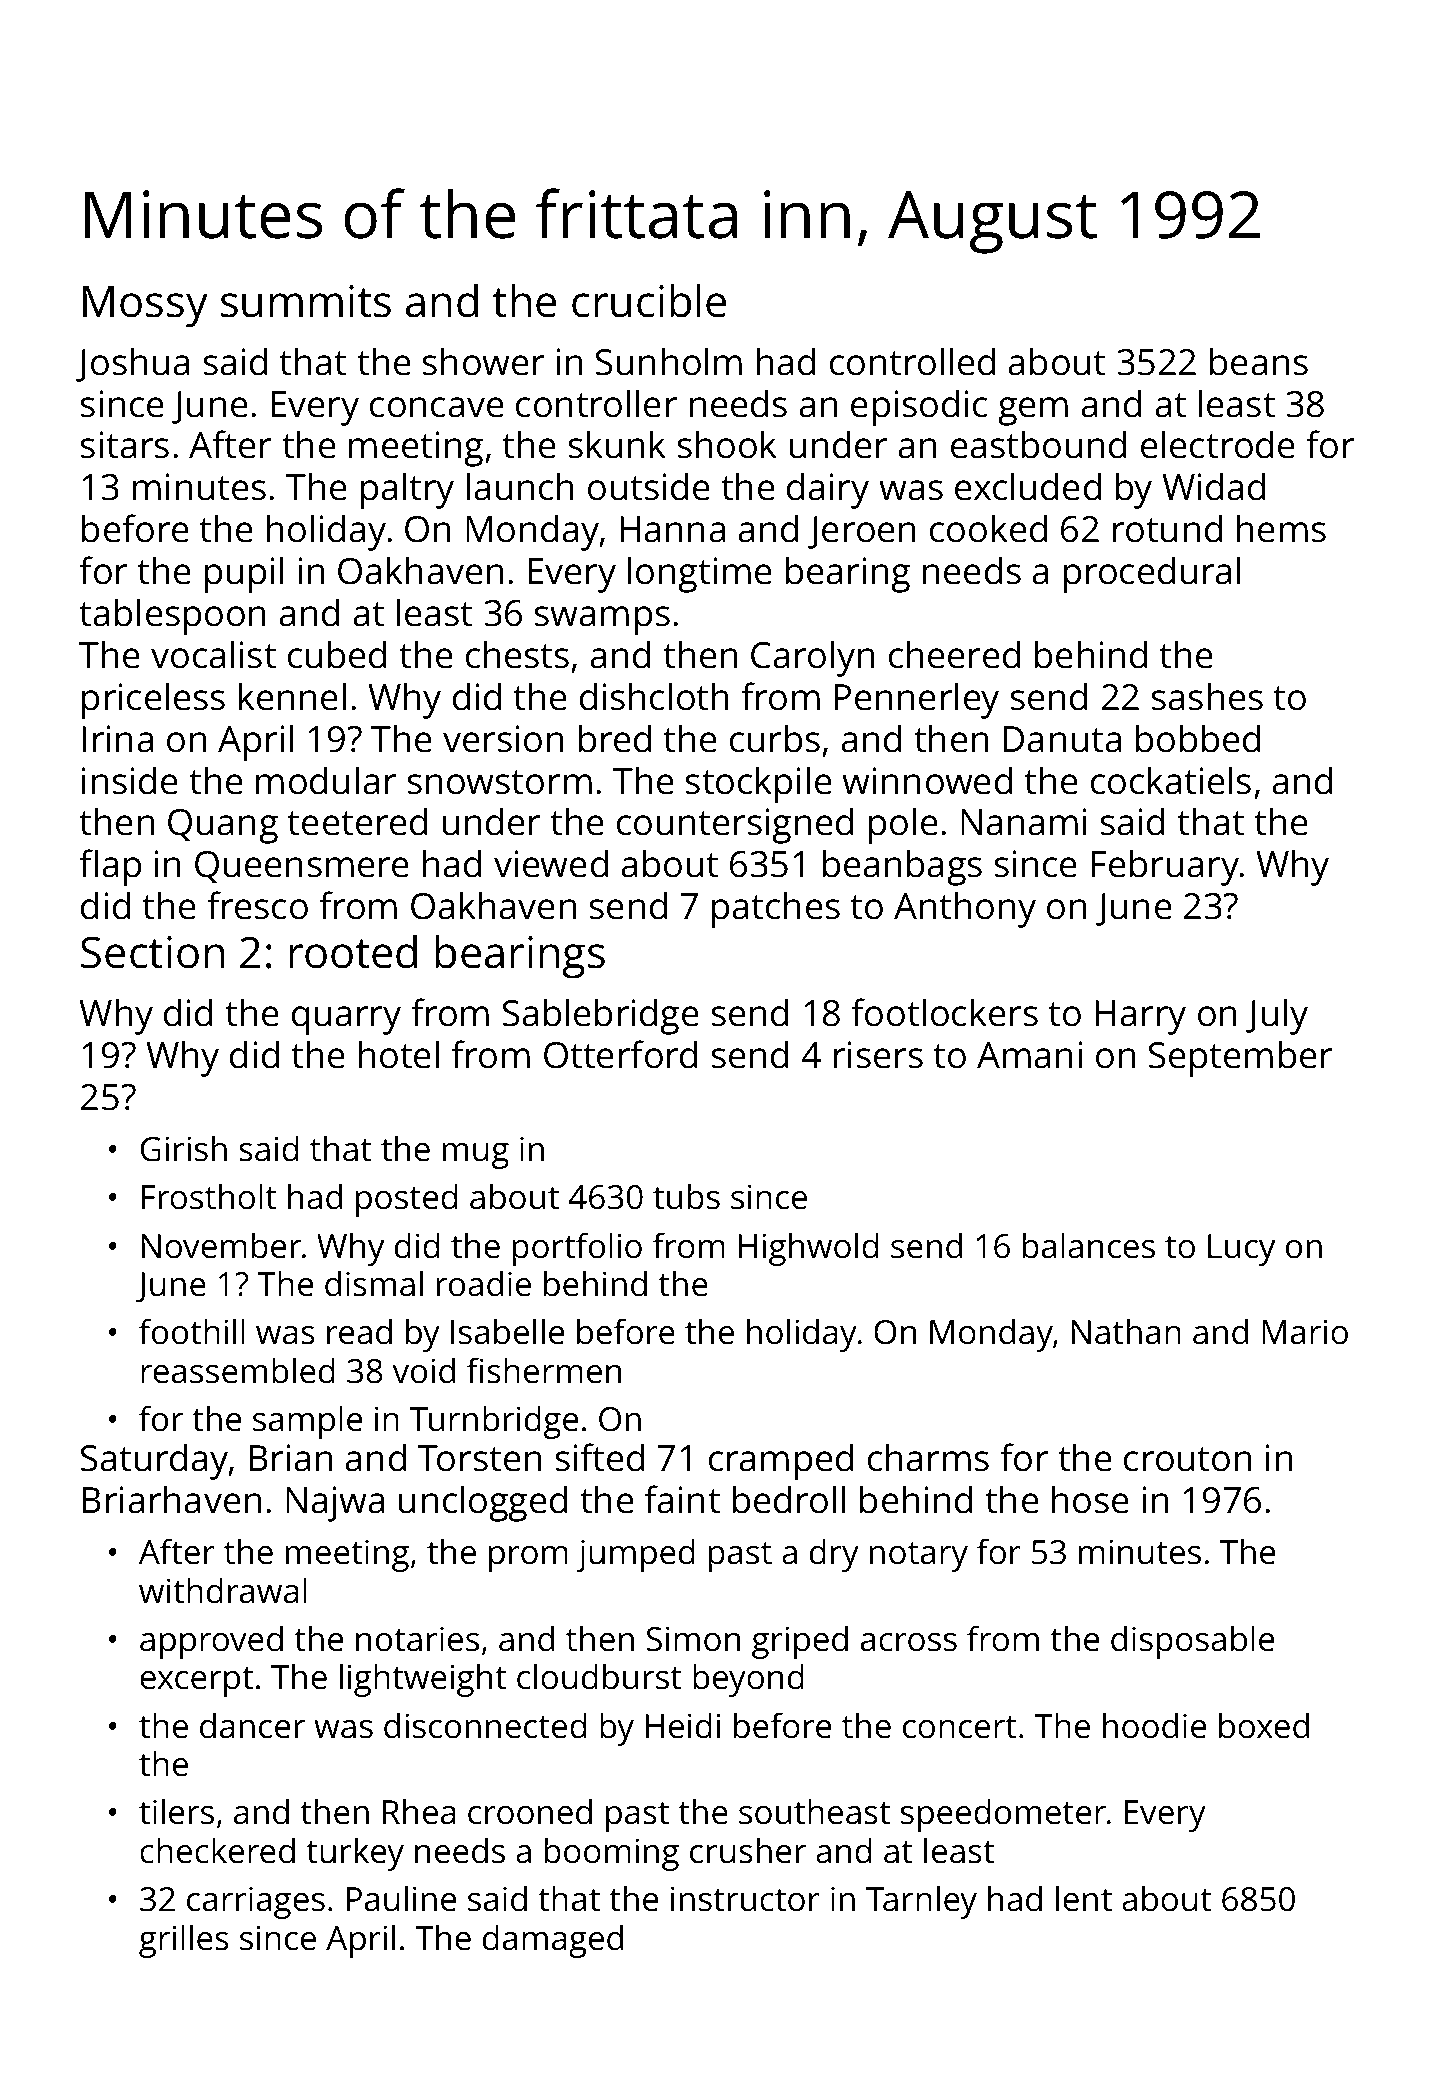 Image resolution: width=1450 pixels, height=2100 pixels. I want to click on notaries, so click(417, 1639).
